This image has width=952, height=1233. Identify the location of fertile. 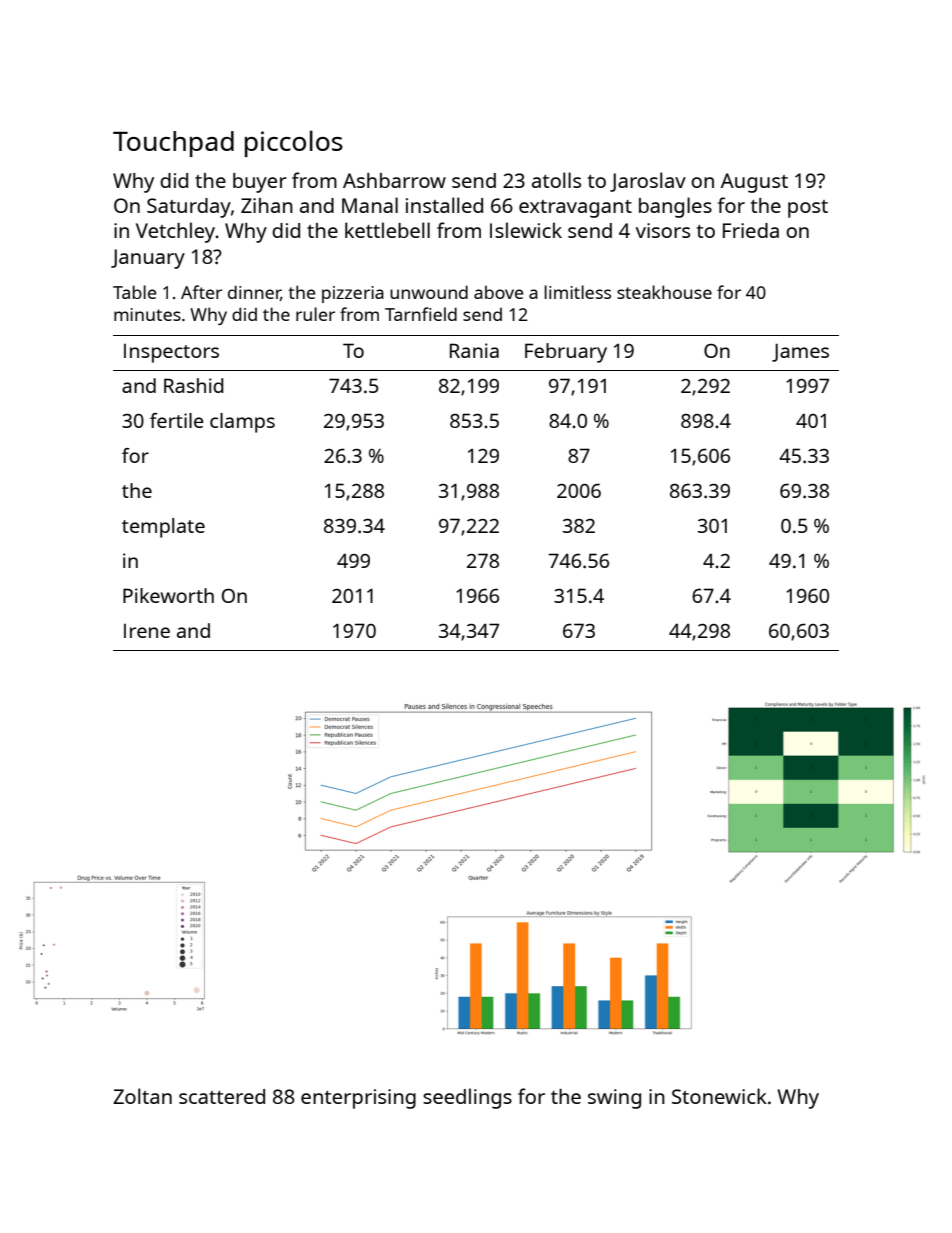
(177, 420).
